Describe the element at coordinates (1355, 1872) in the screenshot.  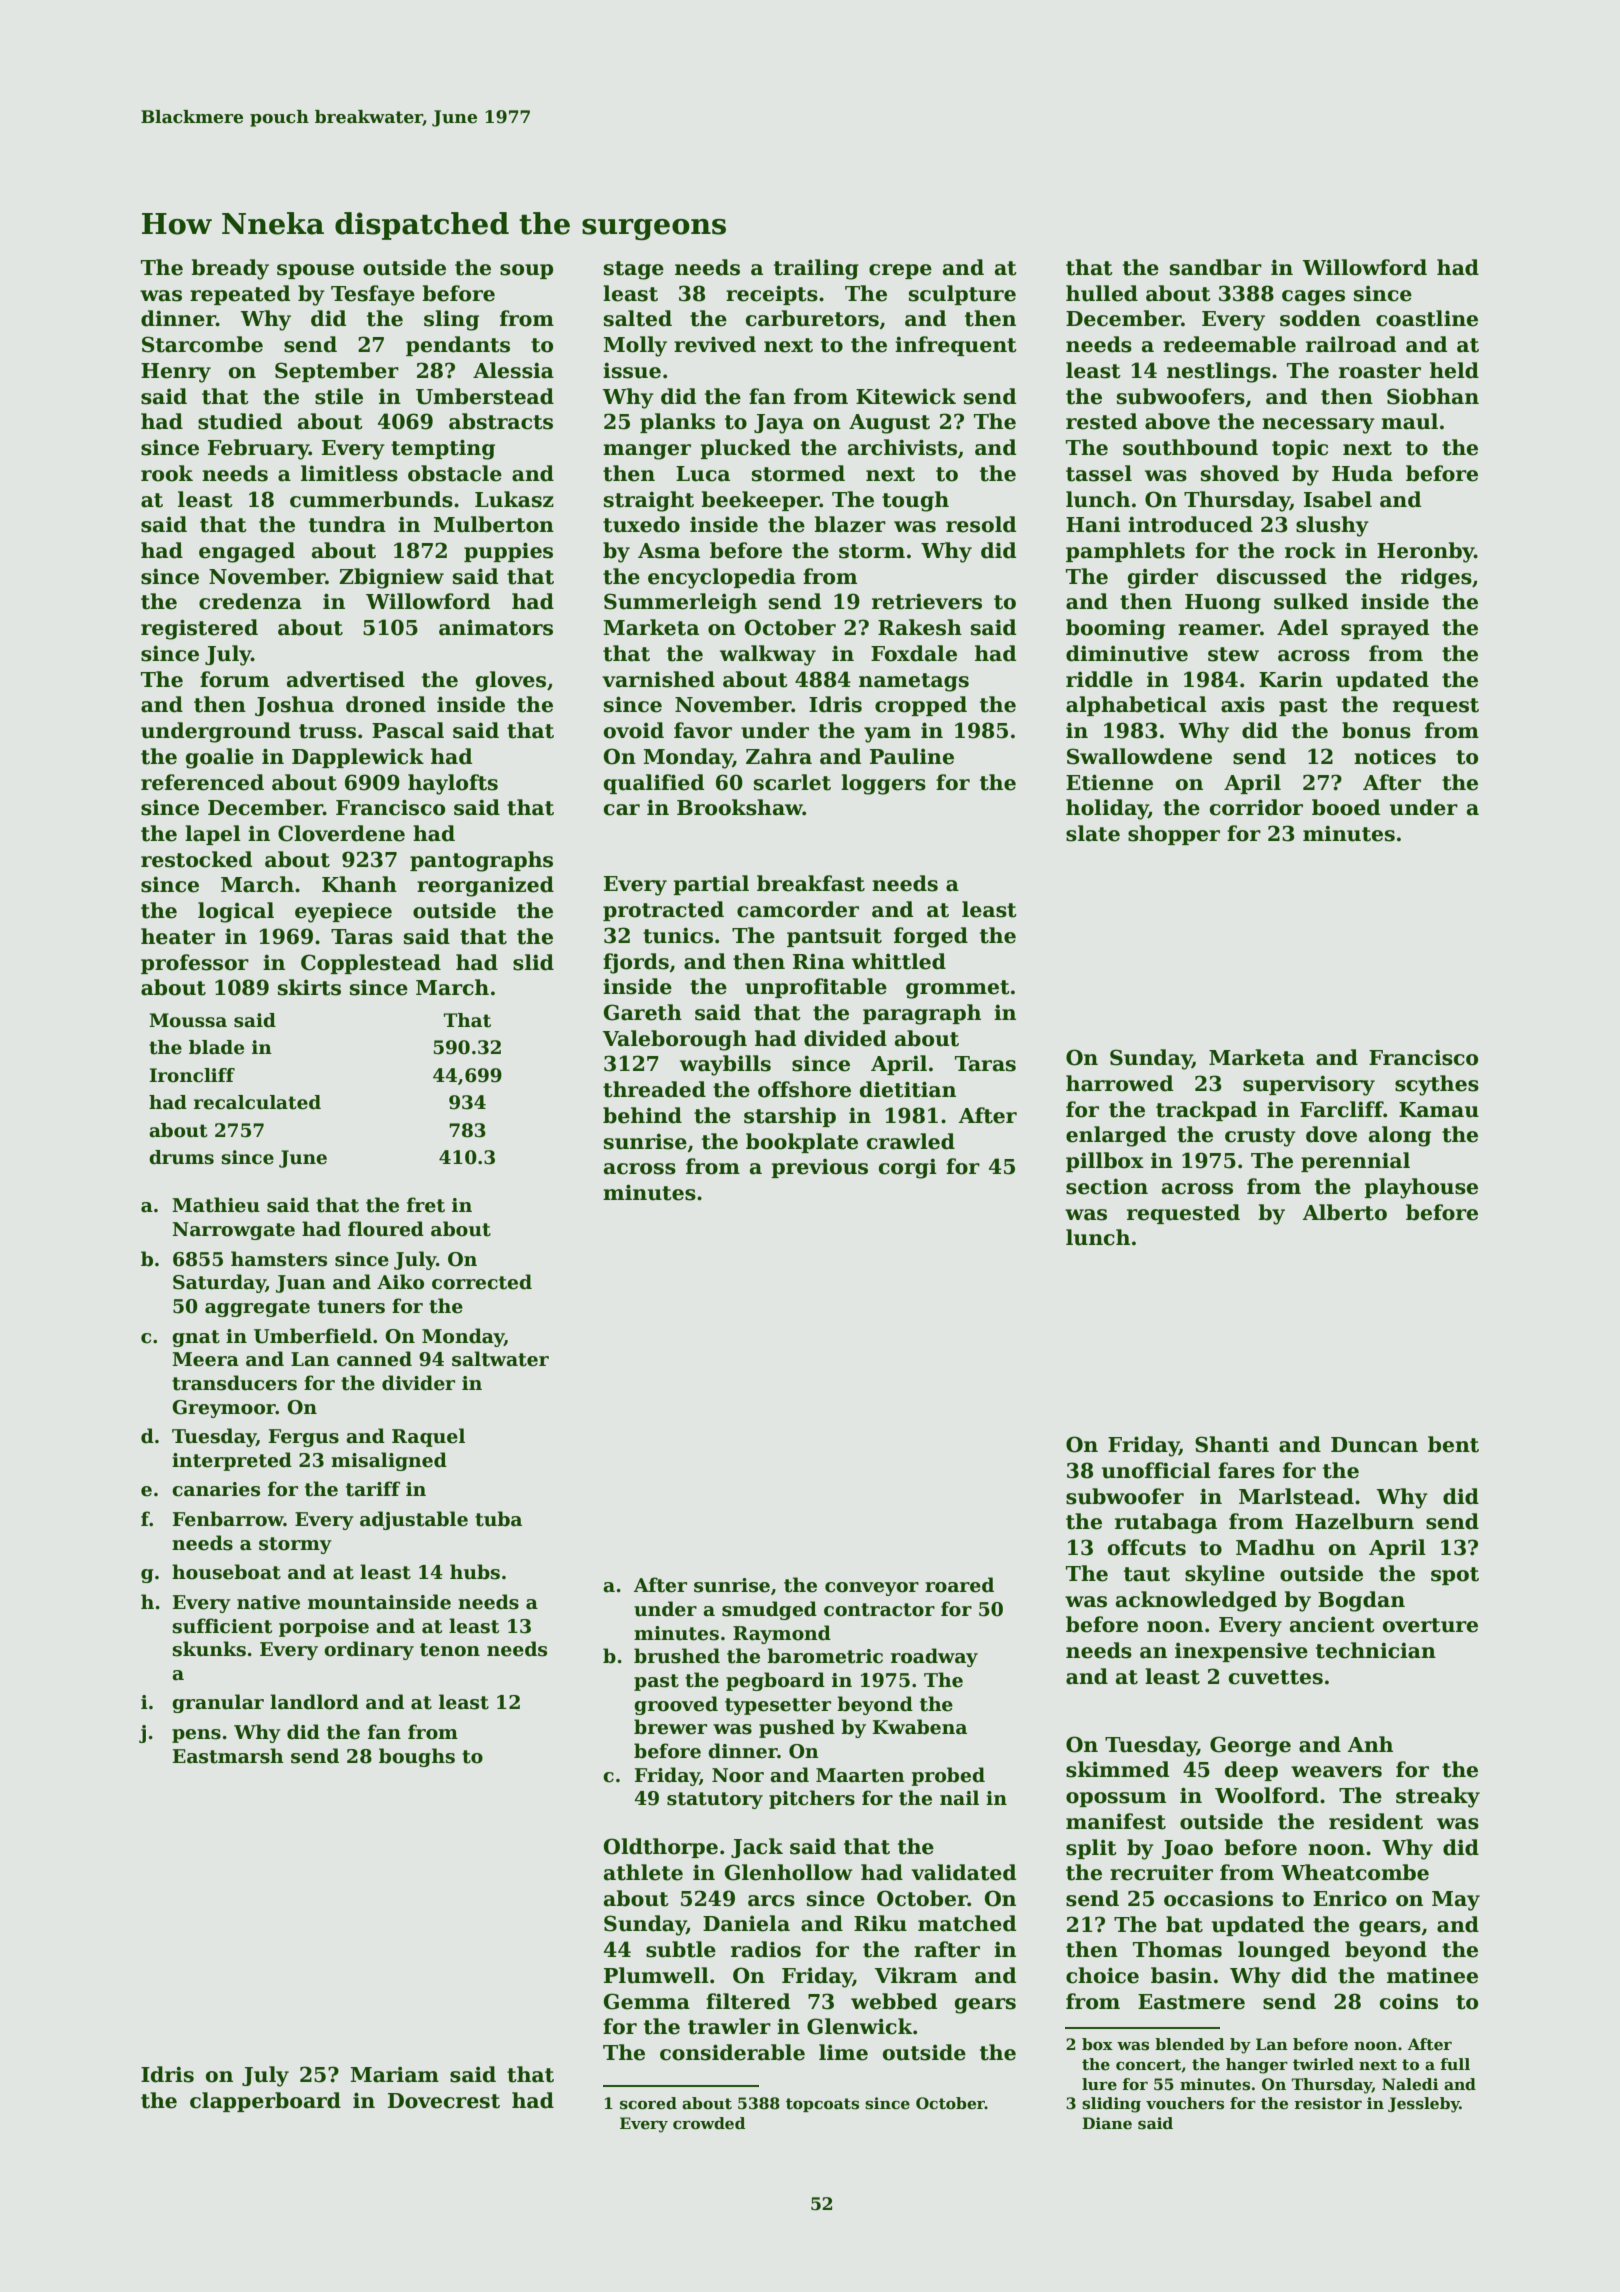
I see `Wheatcombe` at that location.
